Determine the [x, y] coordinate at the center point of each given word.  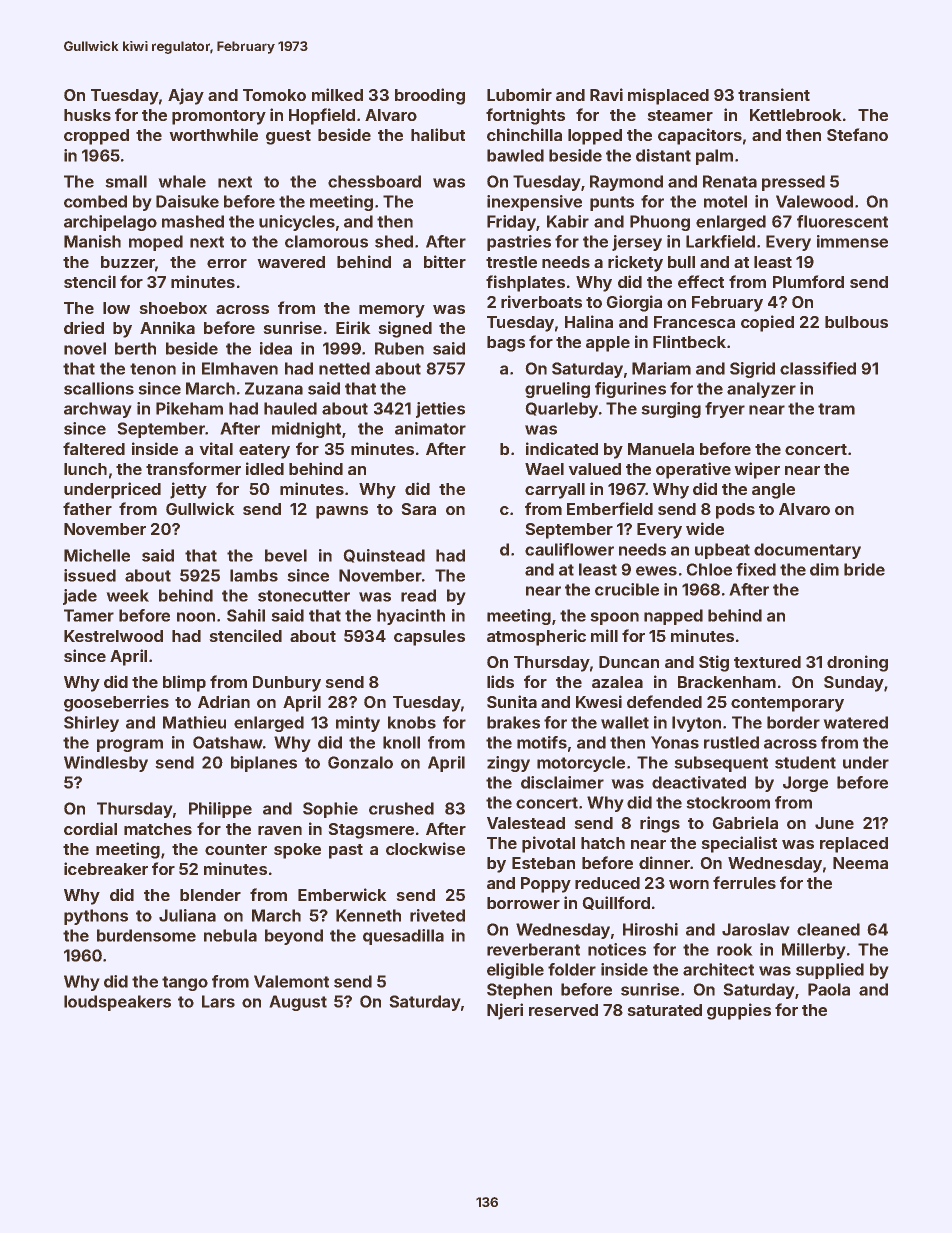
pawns [342, 512]
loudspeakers [117, 1003]
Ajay [186, 96]
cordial [90, 828]
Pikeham [189, 408]
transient [774, 94]
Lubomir [519, 94]
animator [430, 428]
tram [836, 409]
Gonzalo [360, 762]
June [834, 823]
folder [572, 969]
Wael [544, 469]
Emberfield [610, 508]
